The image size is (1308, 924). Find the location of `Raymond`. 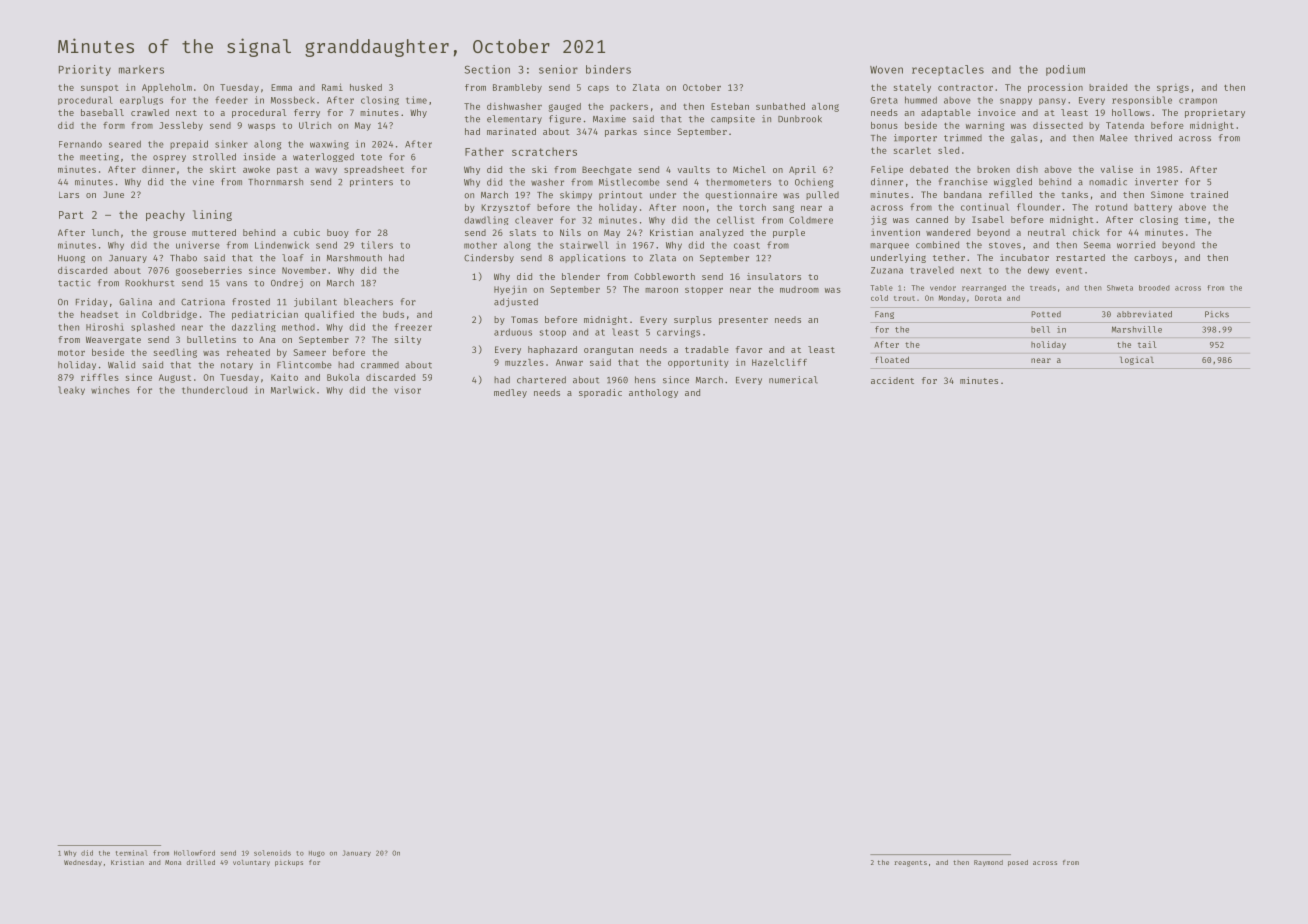

Raymond is located at coordinates (988, 863).
